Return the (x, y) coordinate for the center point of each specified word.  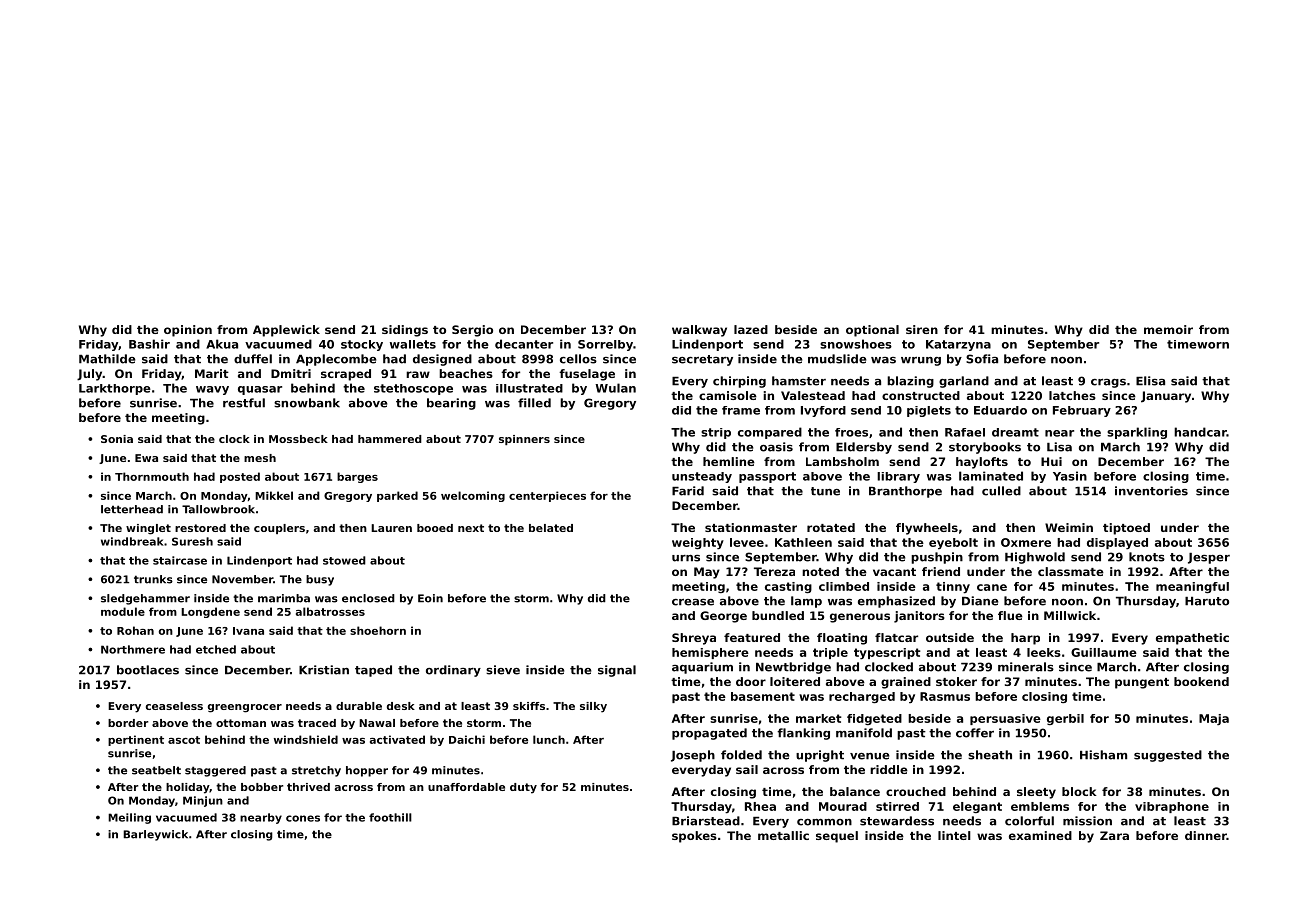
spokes (694, 837)
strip (716, 433)
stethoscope (413, 389)
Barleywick (155, 835)
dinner (1206, 835)
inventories (1151, 491)
